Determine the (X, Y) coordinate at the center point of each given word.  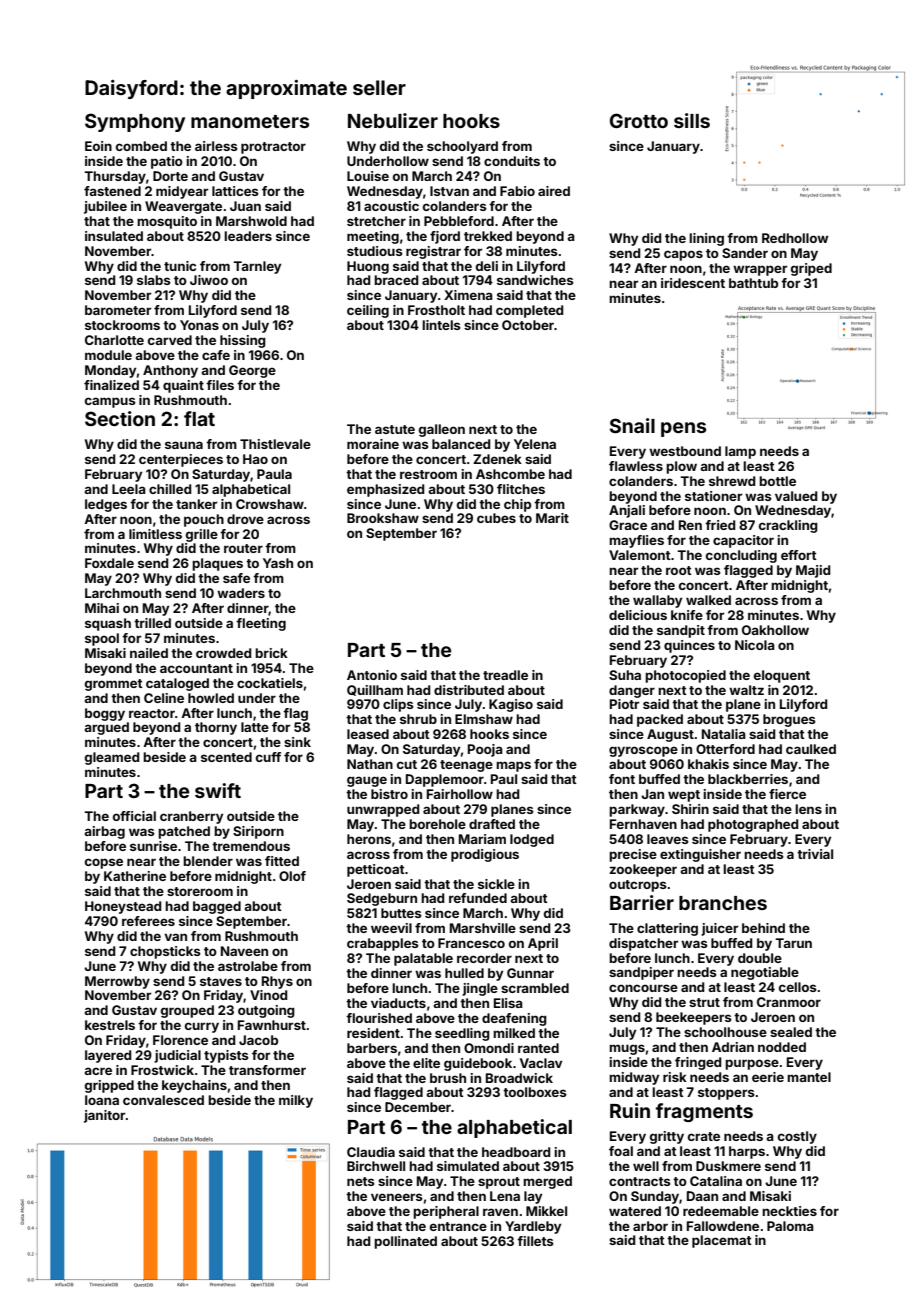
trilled (152, 623)
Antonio (372, 675)
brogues (789, 720)
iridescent (693, 283)
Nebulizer (393, 120)
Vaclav (541, 1063)
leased (368, 734)
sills (692, 120)
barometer (118, 310)
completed (530, 311)
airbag (104, 832)
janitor (104, 1116)
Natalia (724, 734)
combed (141, 146)
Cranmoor (789, 1002)
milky (296, 1101)
